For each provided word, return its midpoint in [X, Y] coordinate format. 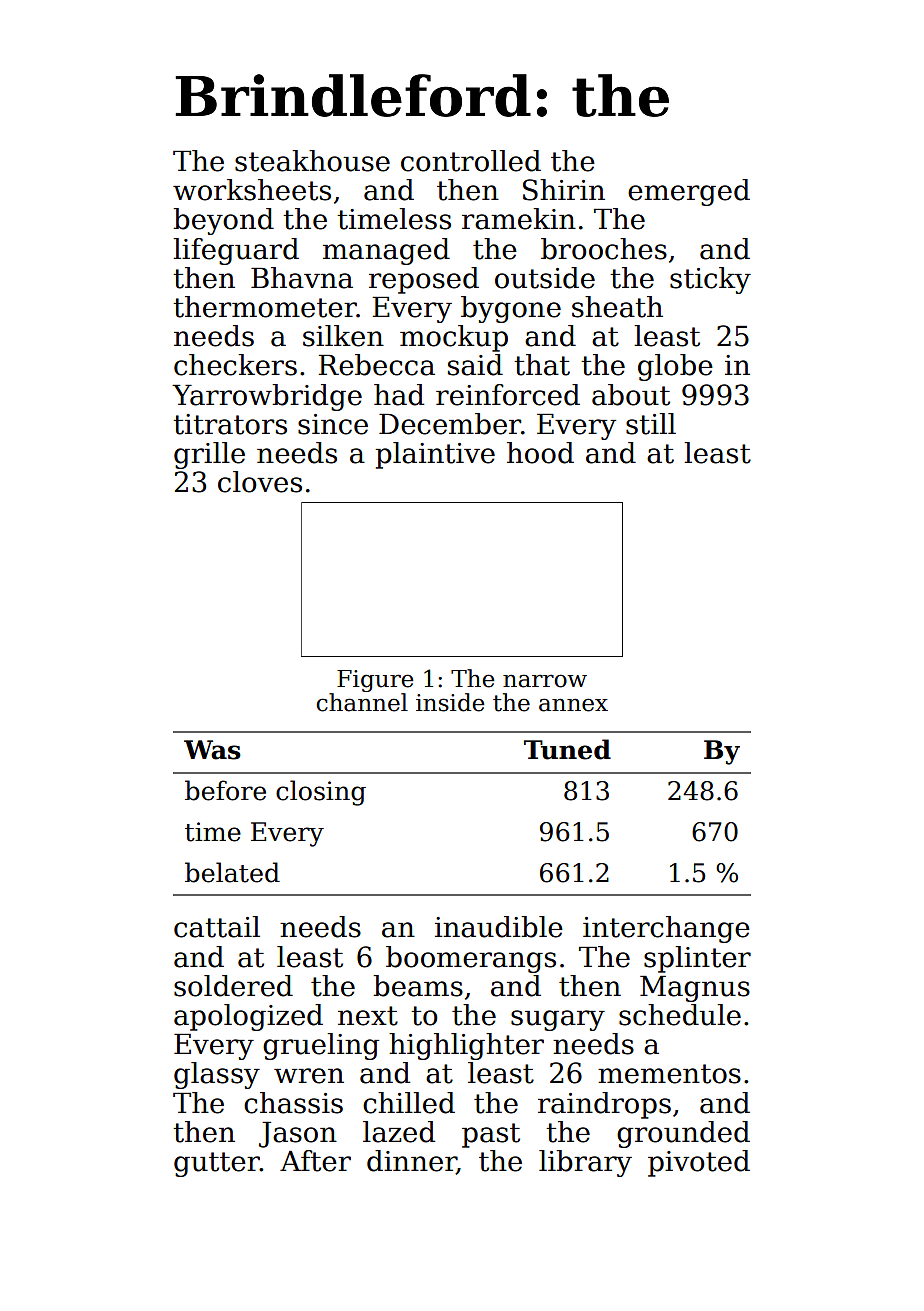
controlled [471, 161]
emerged [689, 192]
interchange [666, 929]
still [651, 424]
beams [418, 986]
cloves [260, 482]
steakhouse [312, 161]
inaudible [499, 927]
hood [540, 453]
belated [232, 872]
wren [309, 1076]
